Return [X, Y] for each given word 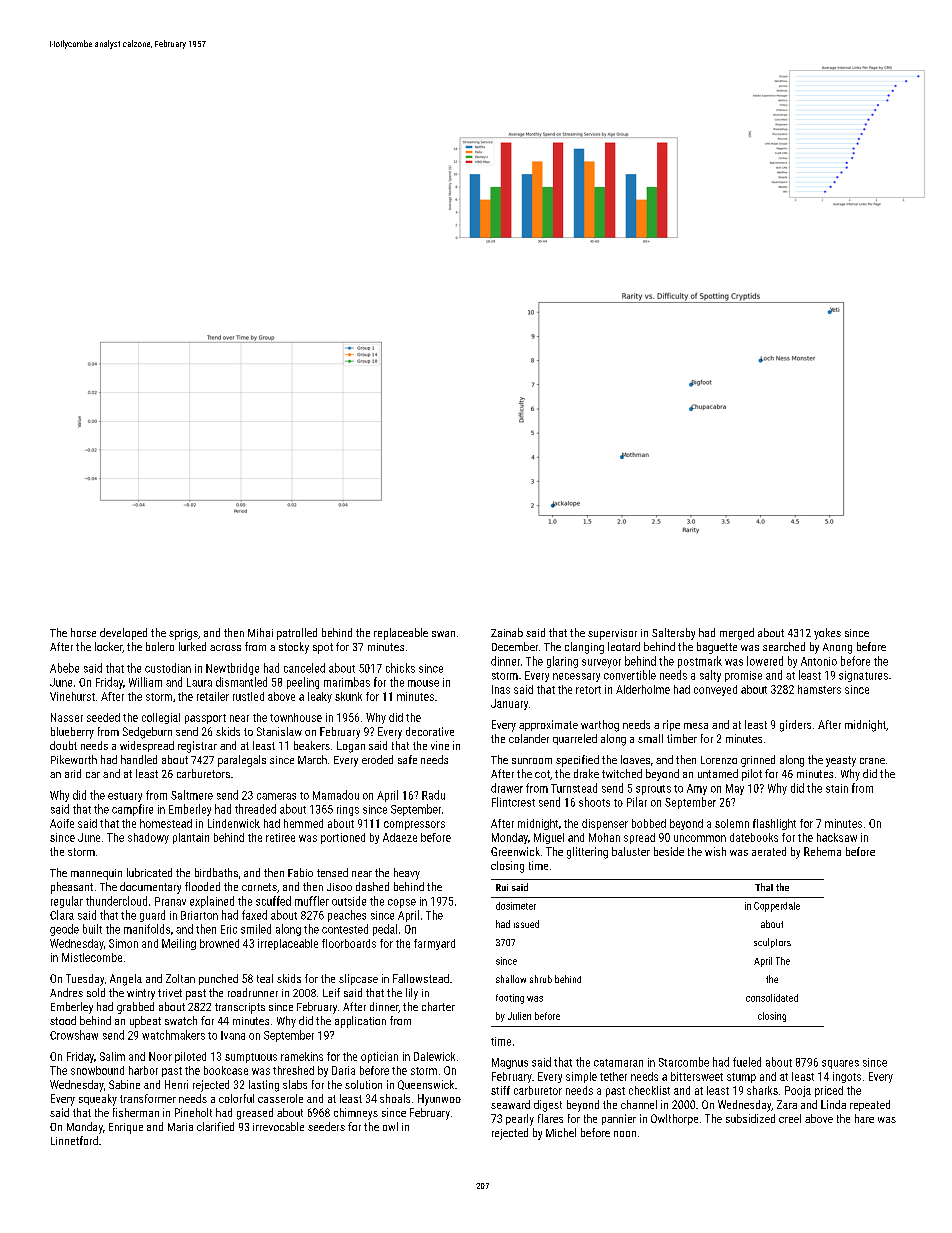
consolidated [772, 998]
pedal [385, 930]
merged [737, 634]
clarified [215, 1126]
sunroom [532, 761]
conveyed [715, 690]
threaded [255, 809]
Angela [126, 980]
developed [123, 634]
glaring [562, 662]
